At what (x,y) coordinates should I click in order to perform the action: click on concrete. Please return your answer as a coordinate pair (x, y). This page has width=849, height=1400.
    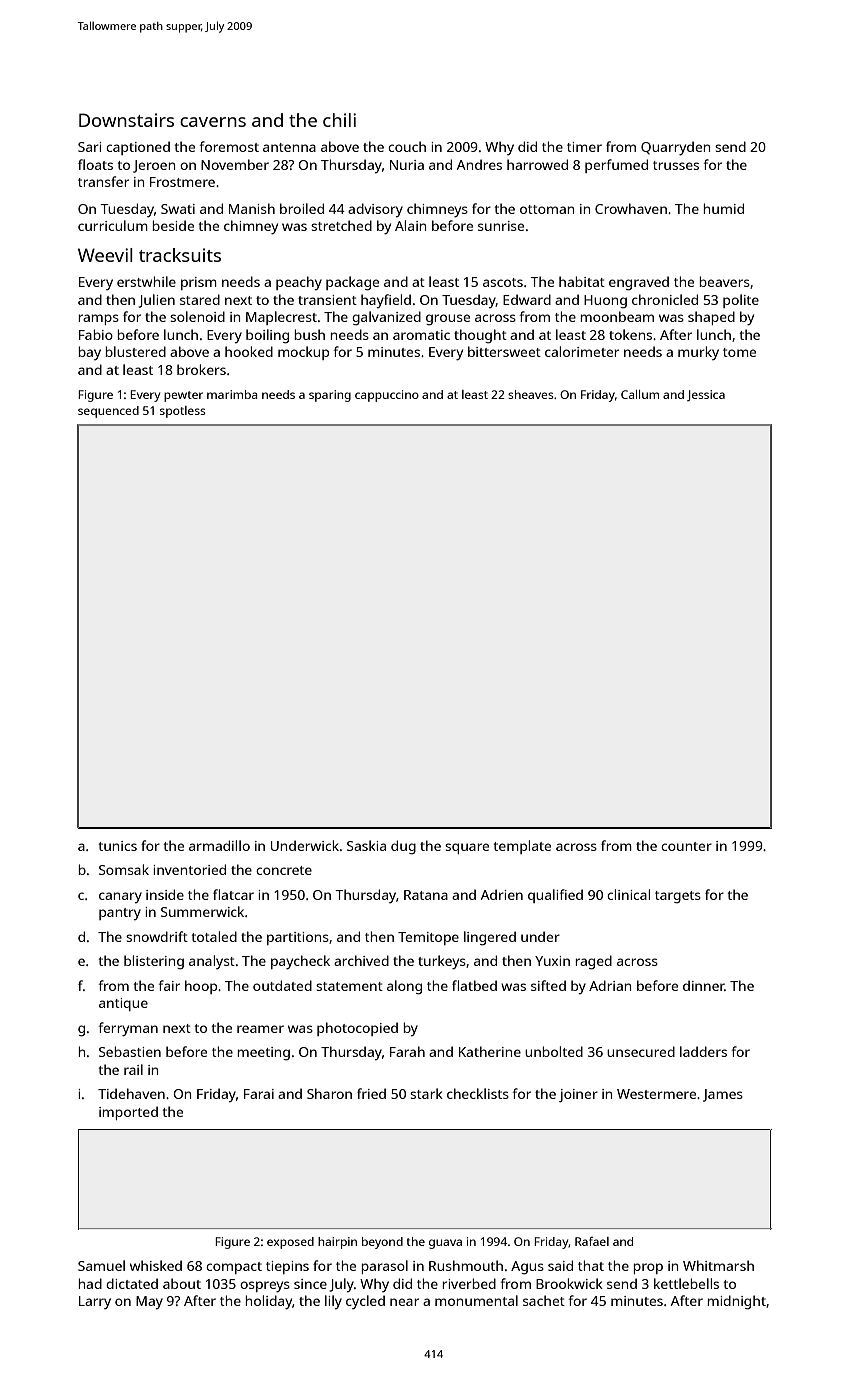
    Looking at the image, I should click on (284, 870).
